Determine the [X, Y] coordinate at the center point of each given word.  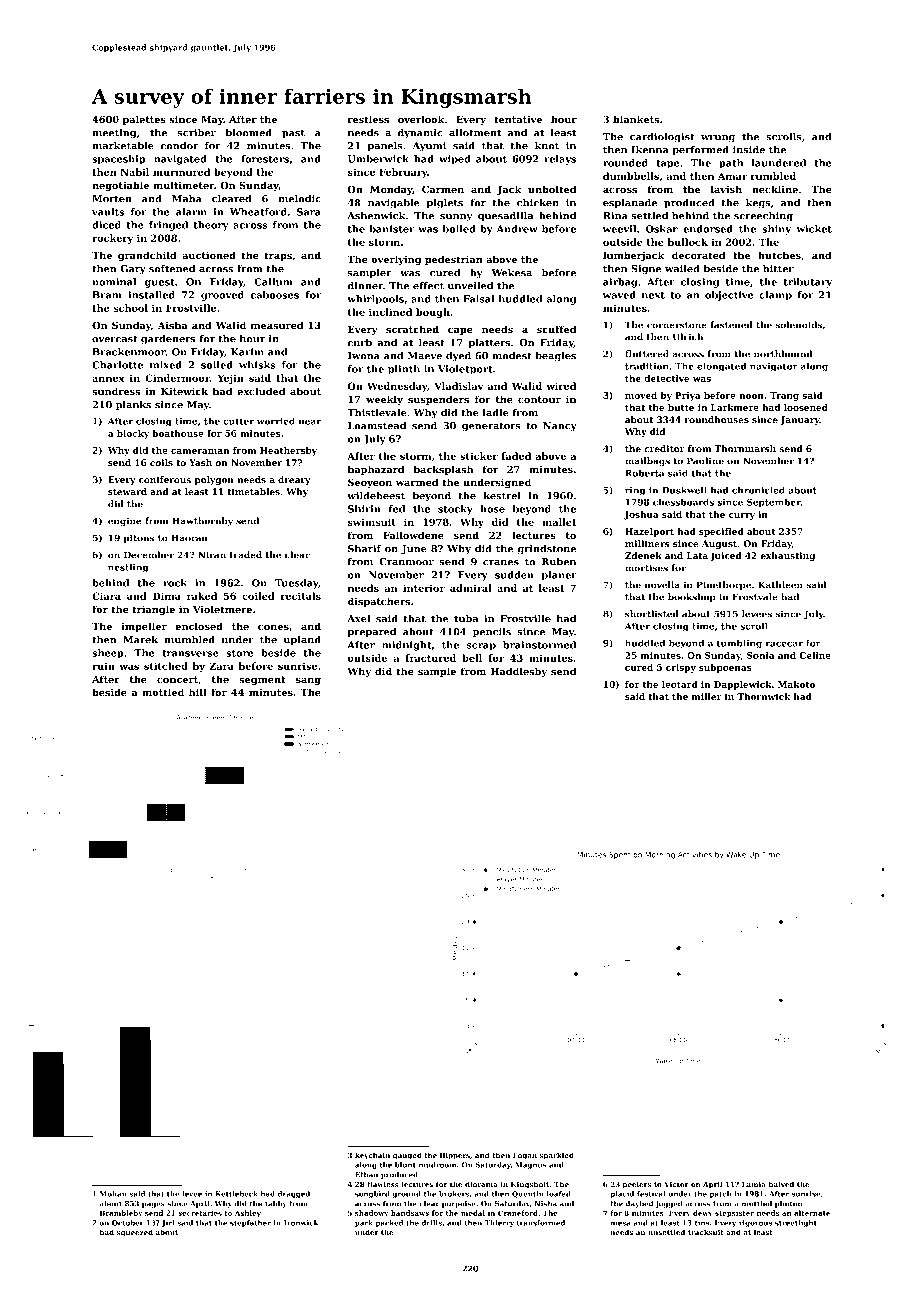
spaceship [118, 160]
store [240, 653]
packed [389, 1223]
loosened [806, 407]
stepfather [250, 1223]
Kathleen [780, 585]
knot [547, 146]
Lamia [754, 1184]
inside [749, 150]
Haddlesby [519, 672]
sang [308, 681]
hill [198, 692]
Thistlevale [377, 413]
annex [108, 379]
